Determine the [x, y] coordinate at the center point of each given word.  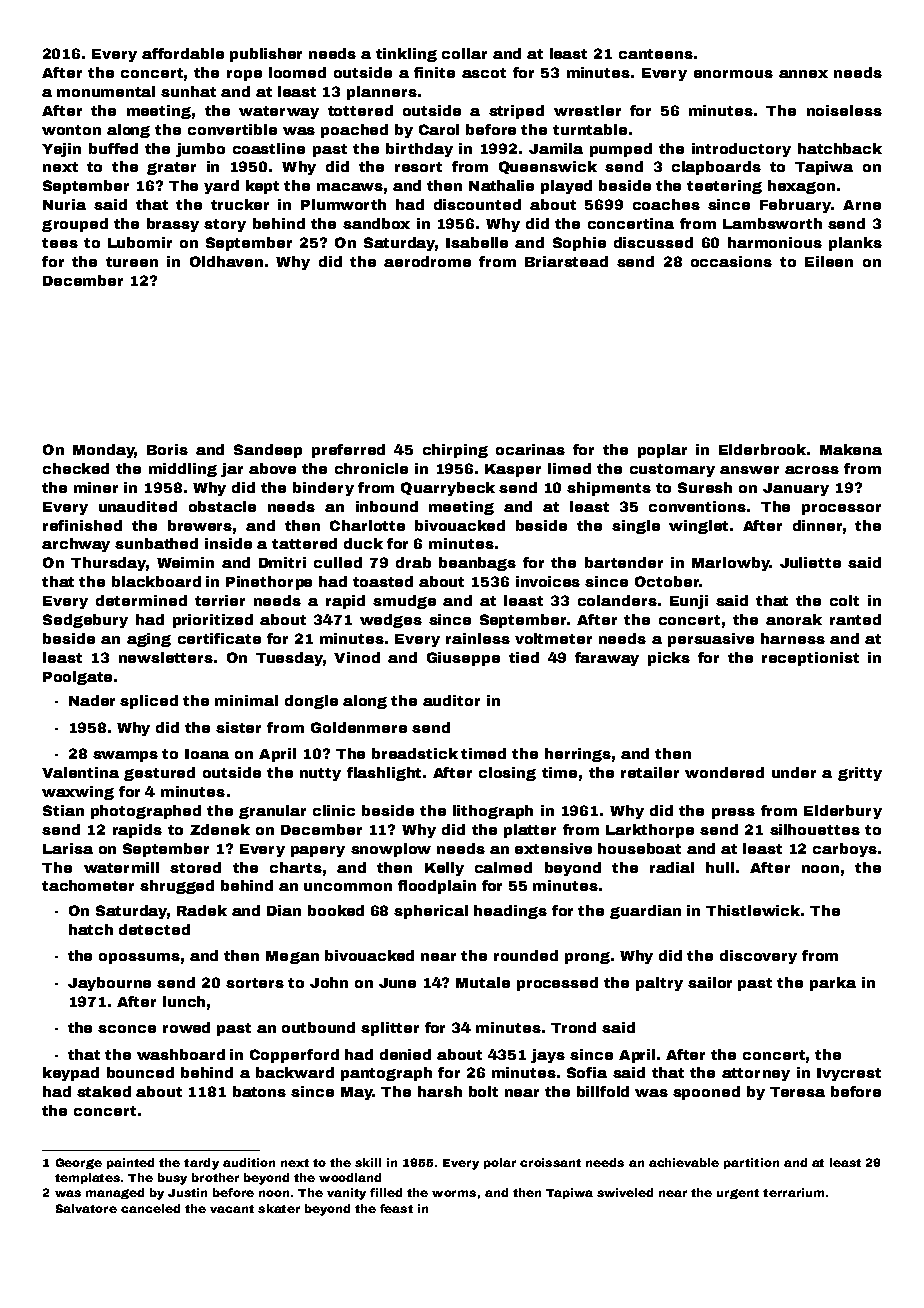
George [79, 1163]
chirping [455, 451]
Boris [167, 449]
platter [530, 831]
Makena [851, 449]
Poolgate [77, 678]
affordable [183, 53]
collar [464, 53]
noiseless [844, 110]
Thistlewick [753, 910]
